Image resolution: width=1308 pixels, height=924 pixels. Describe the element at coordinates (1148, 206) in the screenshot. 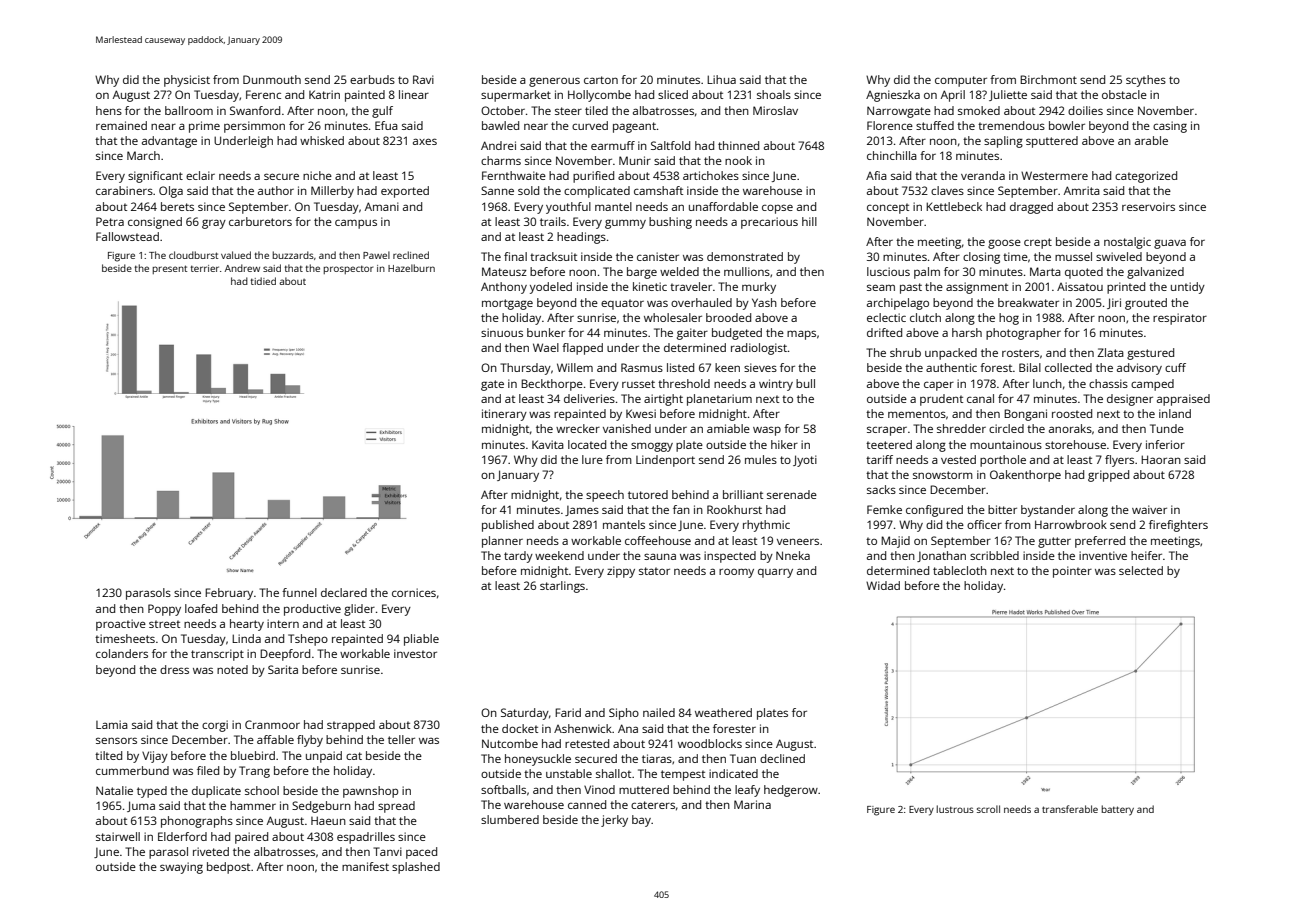

I see `reservoirs` at that location.
